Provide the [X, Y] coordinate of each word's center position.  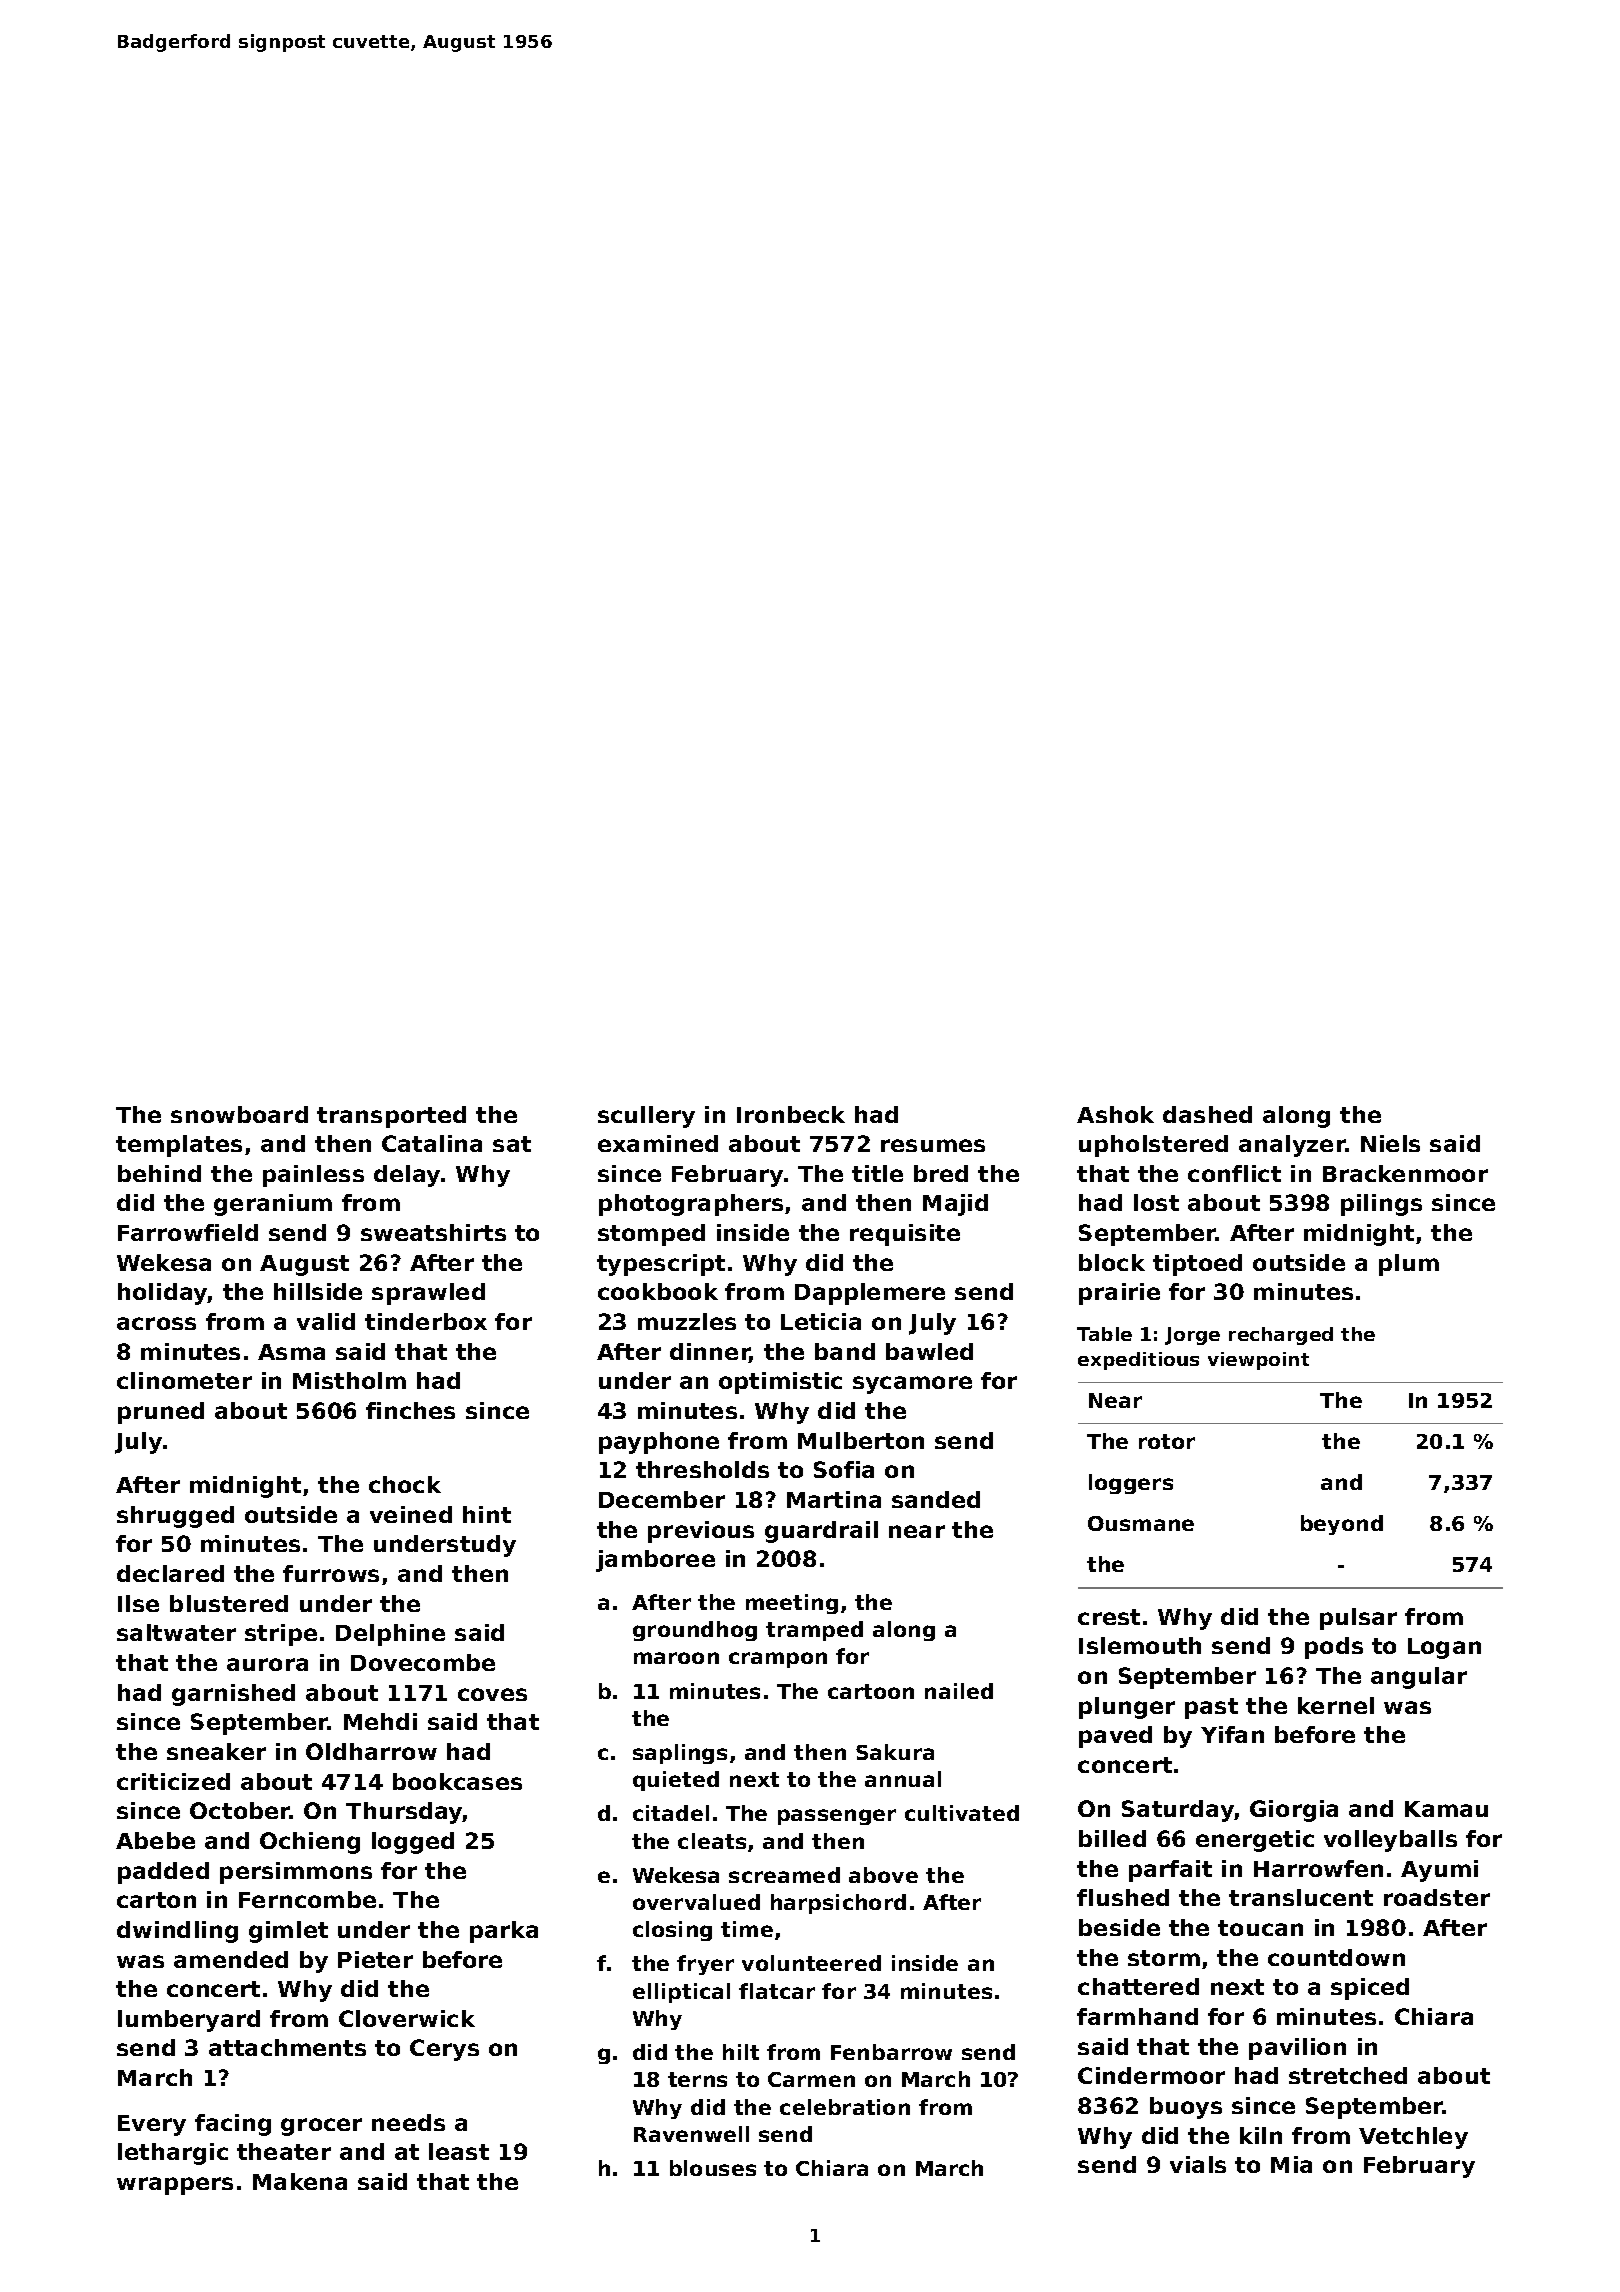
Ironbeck [791, 1114]
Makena [300, 2181]
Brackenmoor [1405, 1173]
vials [1198, 2164]
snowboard [239, 1114]
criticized [173, 1781]
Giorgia [1294, 1811]
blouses [713, 2168]
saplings [680, 1754]
